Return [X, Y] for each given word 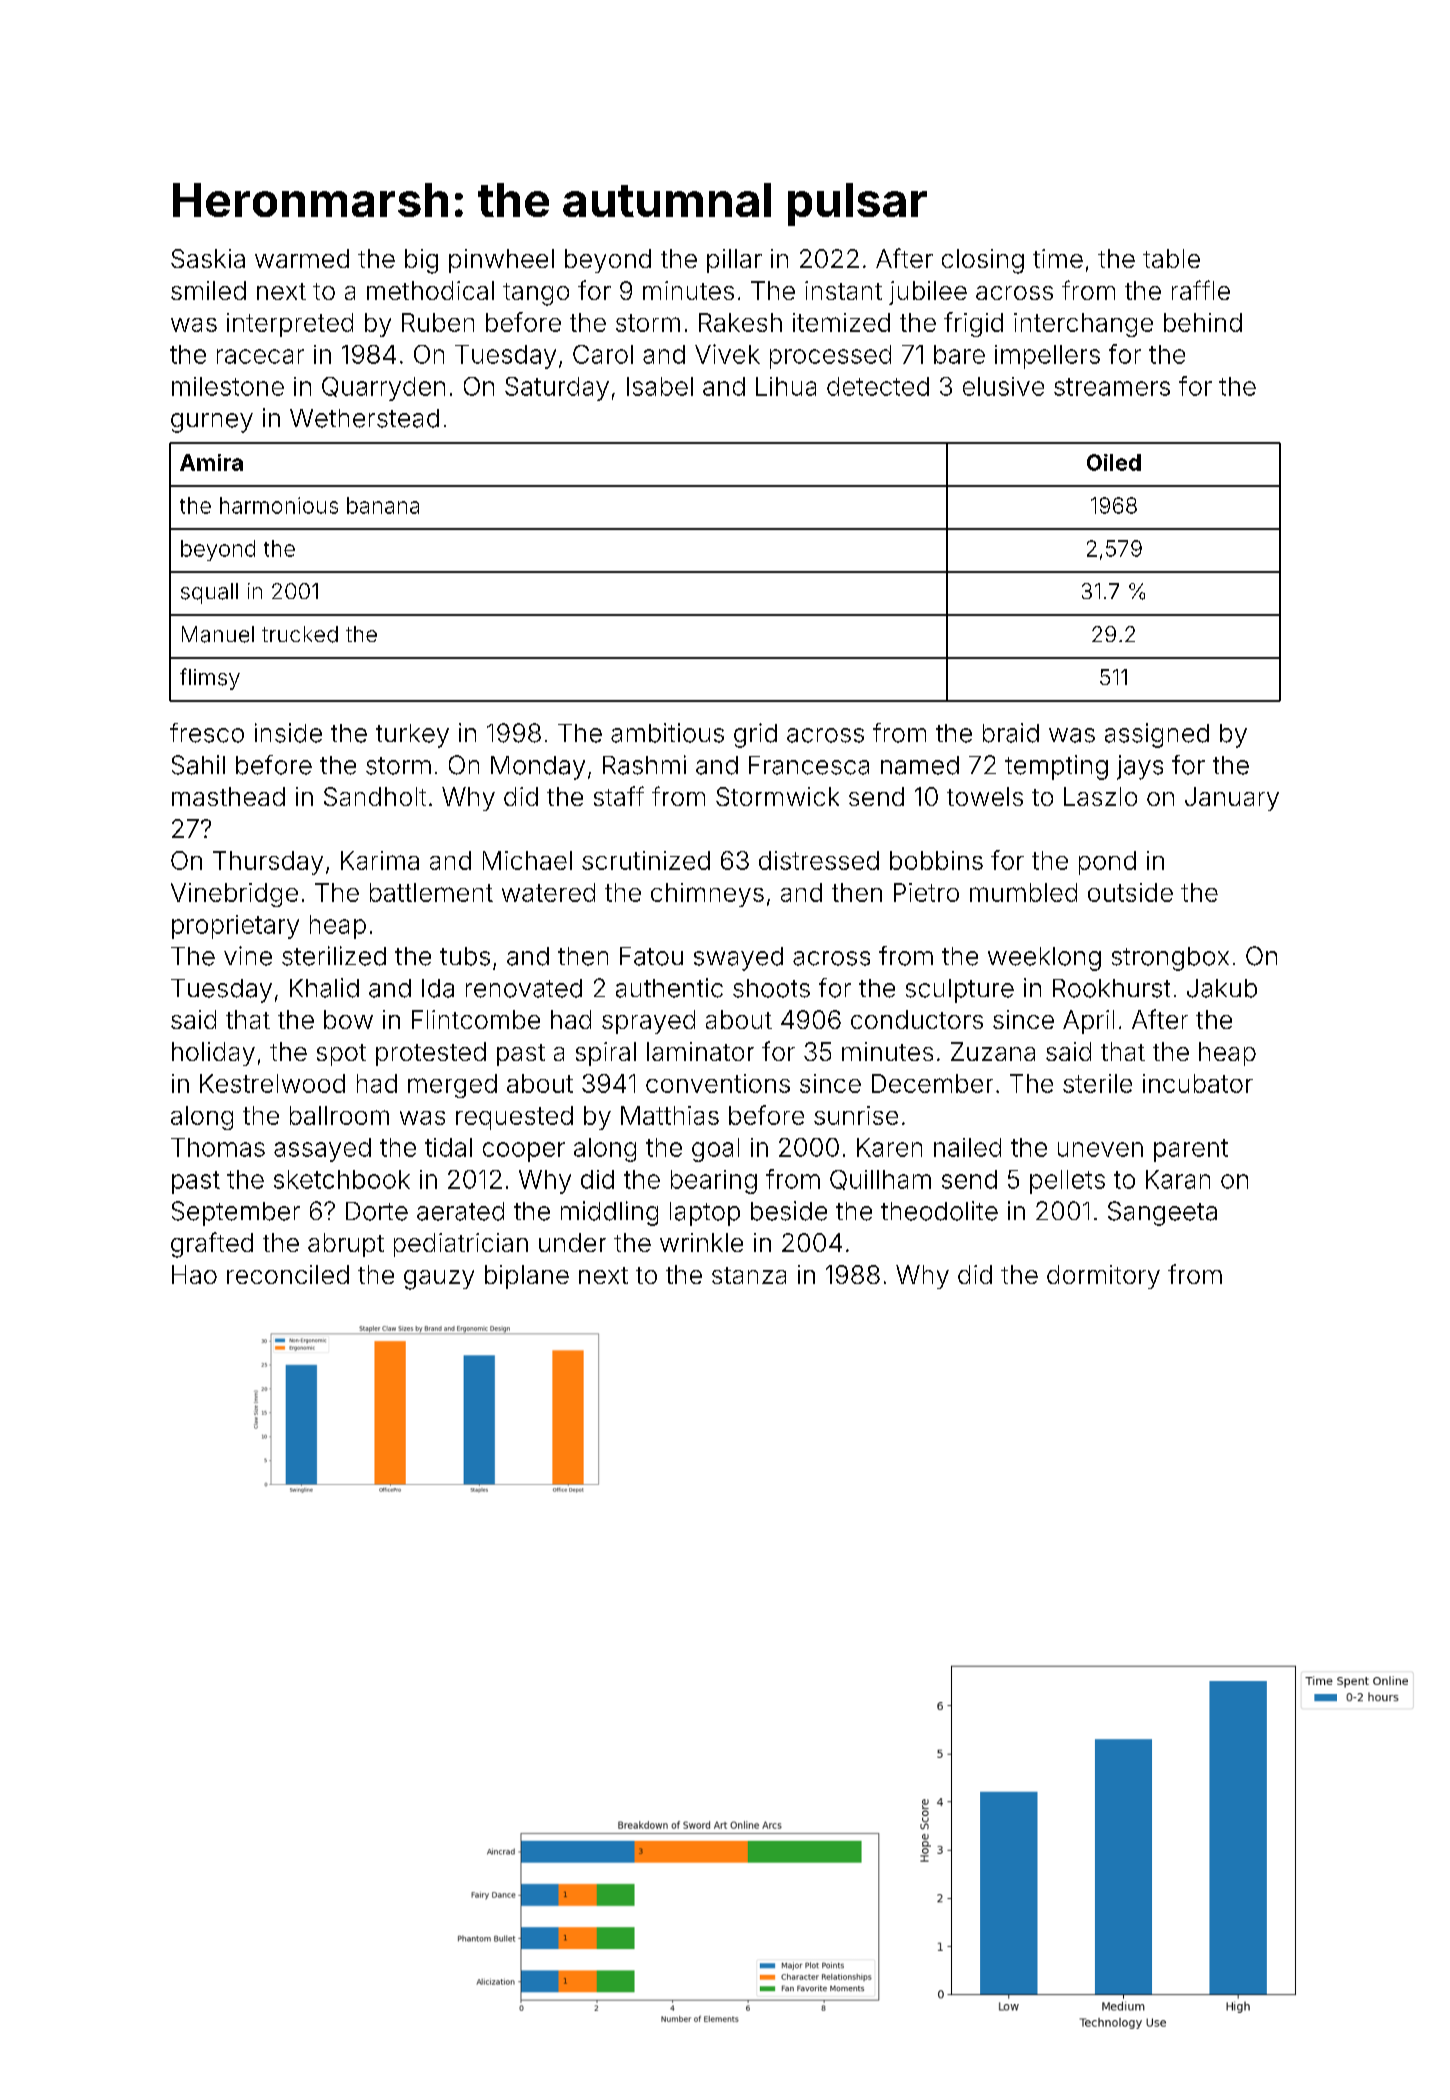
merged [452, 1086]
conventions [718, 1083]
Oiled [1114, 462]
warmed [302, 258]
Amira [211, 462]
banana [383, 505]
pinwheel [501, 261]
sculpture [960, 991]
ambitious [667, 733]
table [1171, 258]
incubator [1198, 1083]
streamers [1112, 387]
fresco [207, 733]
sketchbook [342, 1179]
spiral [606, 1054]
